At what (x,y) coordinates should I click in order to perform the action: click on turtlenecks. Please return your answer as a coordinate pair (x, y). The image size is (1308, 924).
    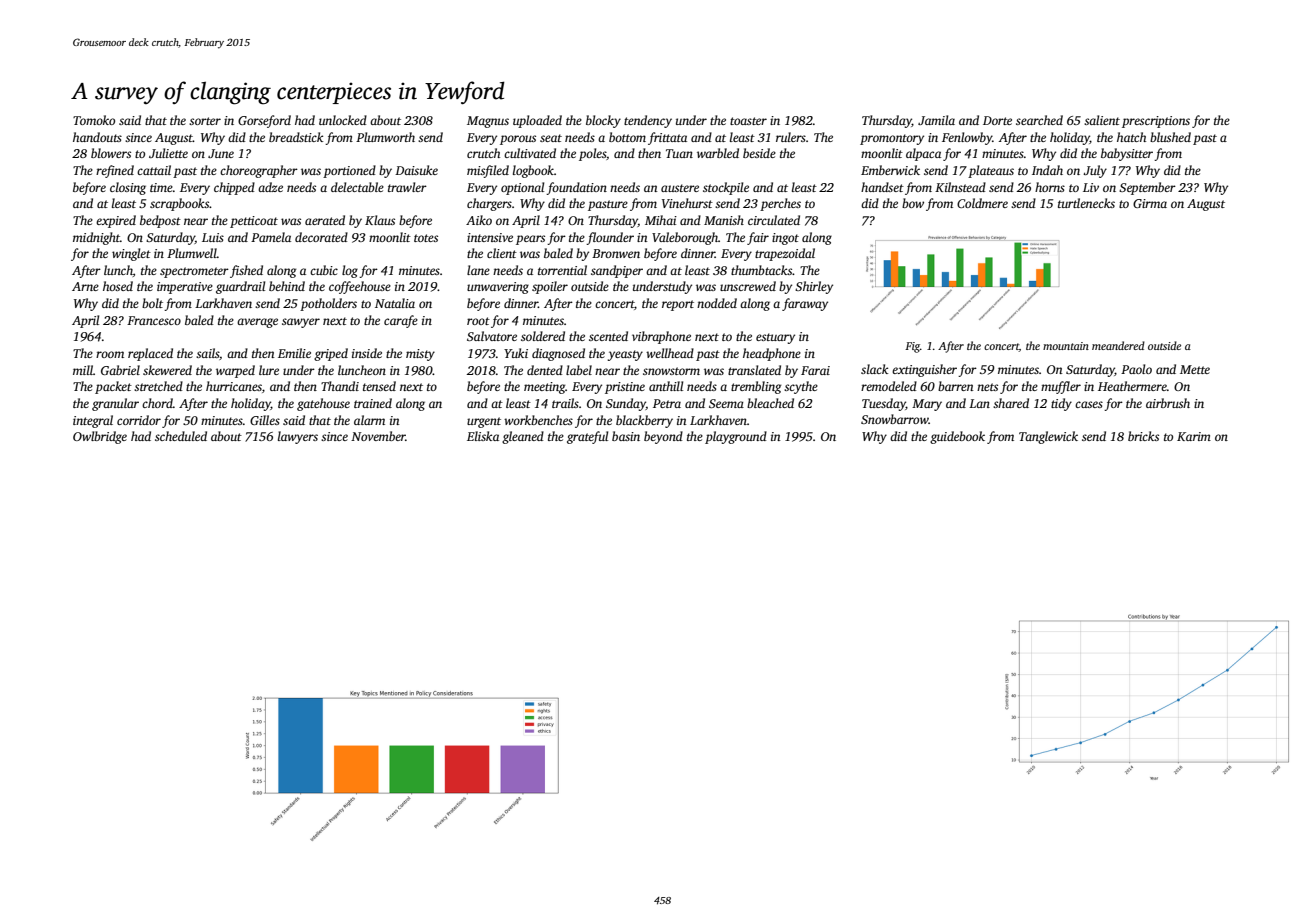
    Looking at the image, I should click on (1086, 203).
